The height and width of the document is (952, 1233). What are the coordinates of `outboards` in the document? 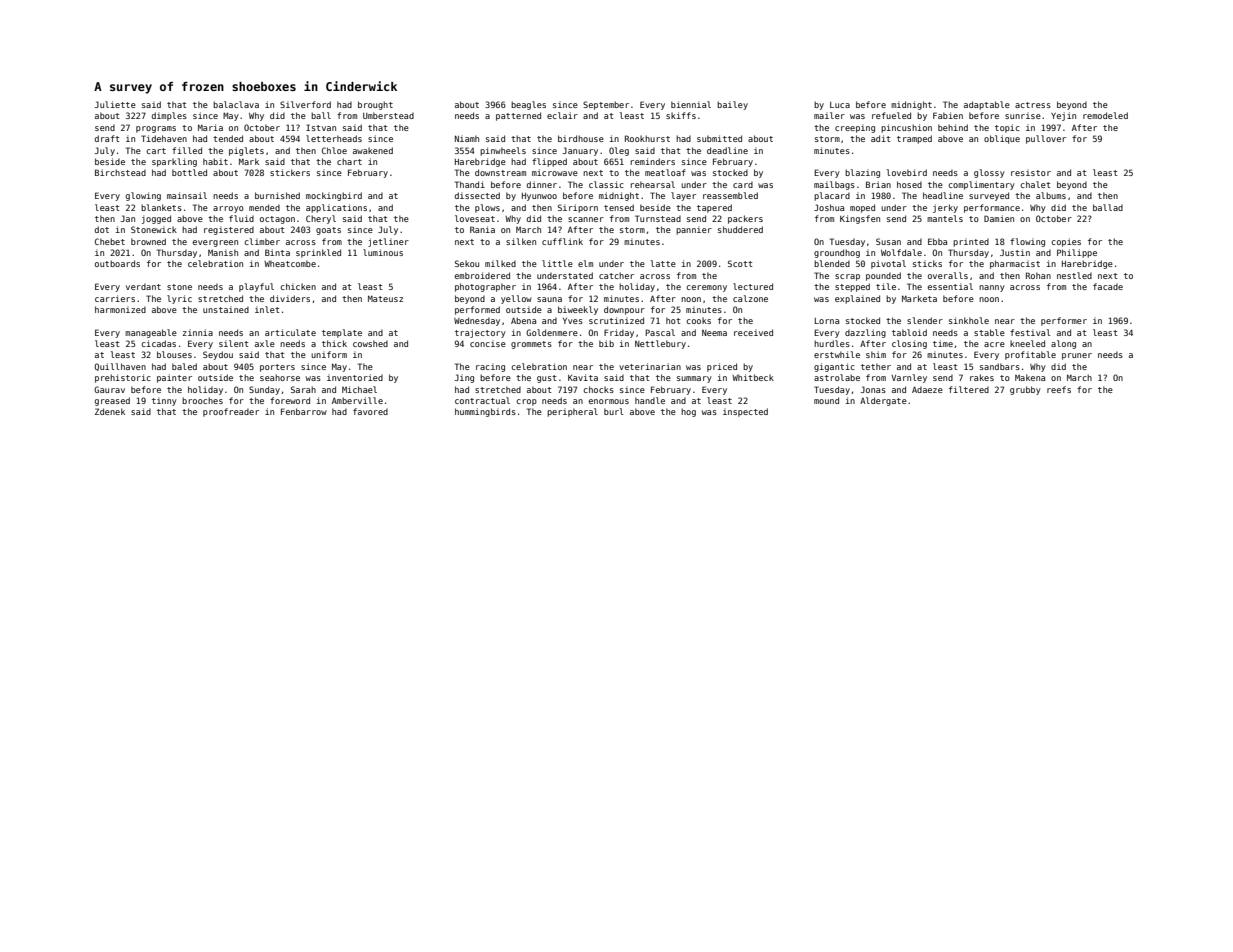 It's located at (117, 263).
